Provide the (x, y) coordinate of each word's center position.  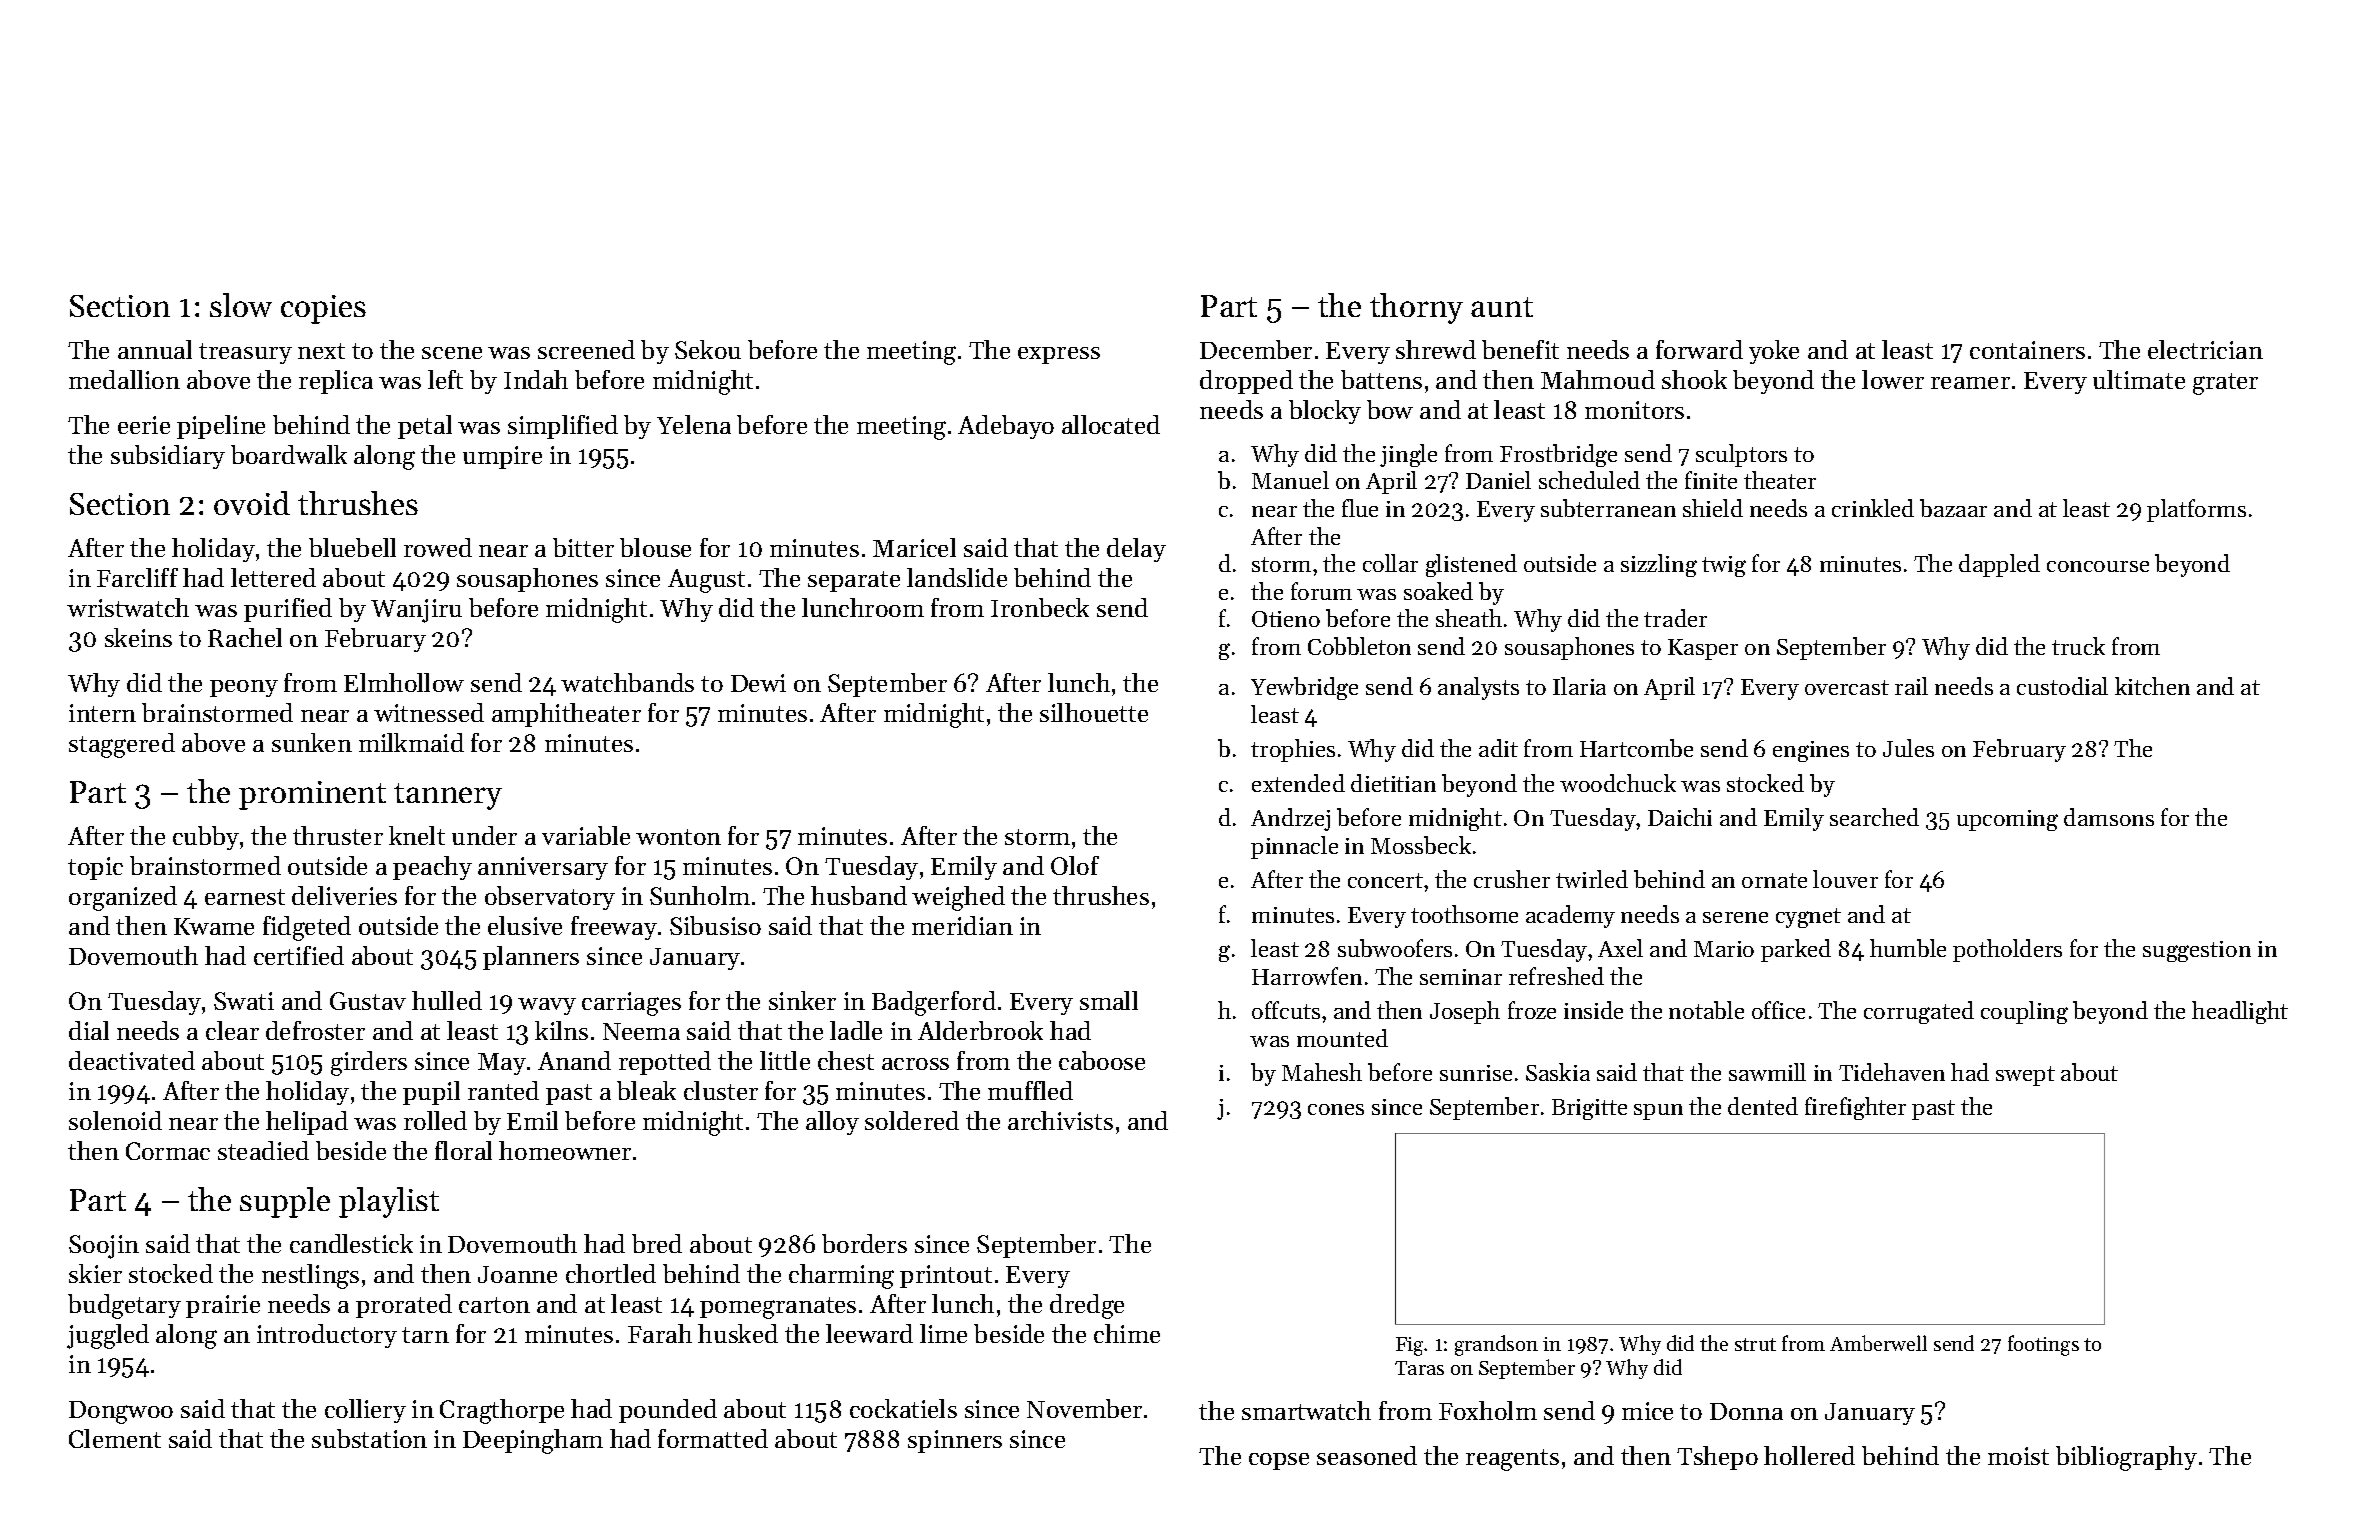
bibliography (2126, 1458)
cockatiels (903, 1408)
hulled (447, 1000)
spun (1658, 1112)
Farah (660, 1333)
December (1256, 349)
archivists (1060, 1120)
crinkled (1873, 508)
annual (155, 349)
